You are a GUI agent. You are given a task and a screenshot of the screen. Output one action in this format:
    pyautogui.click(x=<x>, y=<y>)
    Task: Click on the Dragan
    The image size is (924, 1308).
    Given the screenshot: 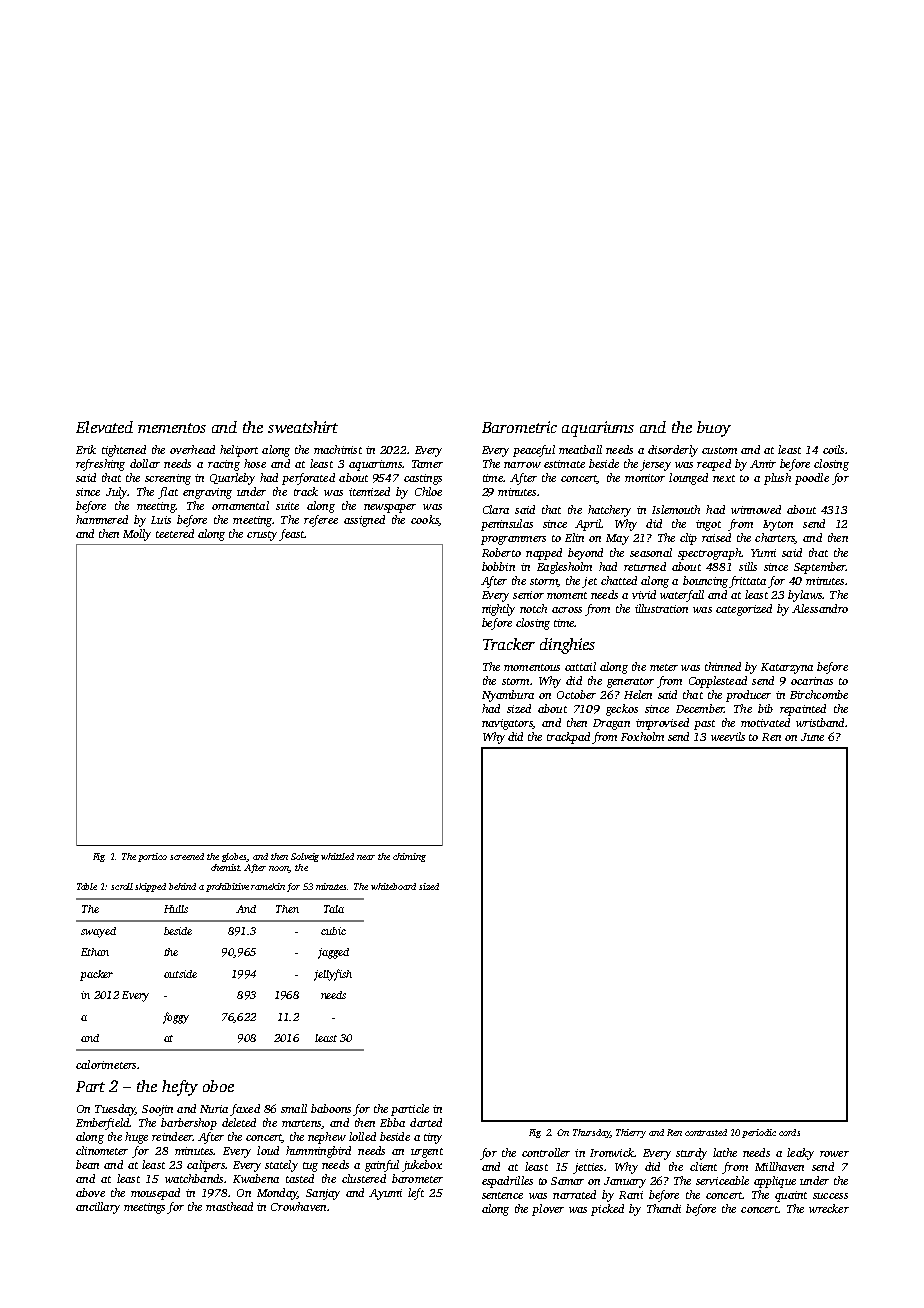 What is the action you would take?
    pyautogui.click(x=611, y=724)
